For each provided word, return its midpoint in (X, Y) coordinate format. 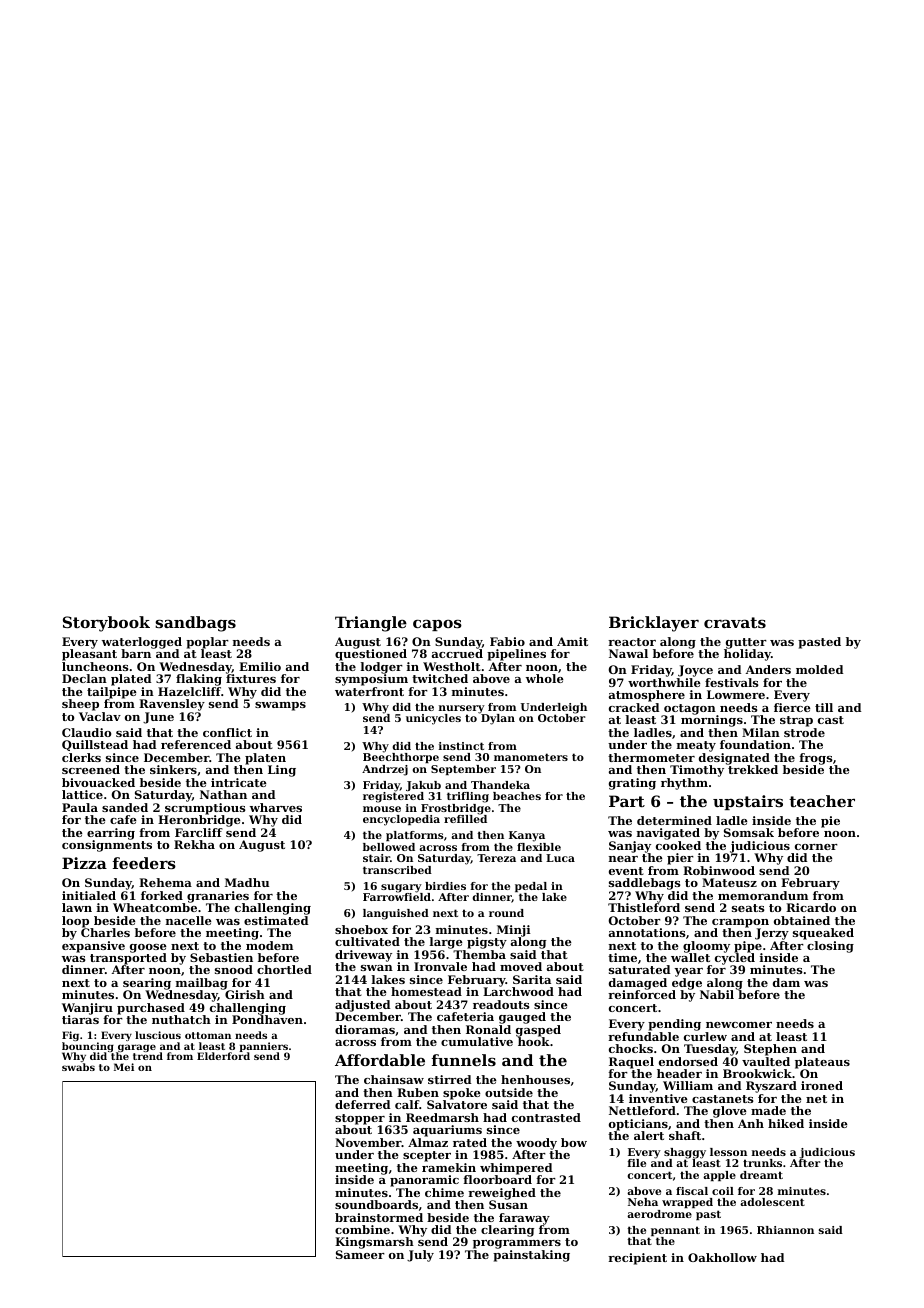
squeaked (823, 934)
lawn (77, 907)
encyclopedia (401, 820)
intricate (239, 782)
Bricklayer (654, 624)
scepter (427, 1156)
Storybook (106, 624)
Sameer (360, 1254)
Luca (560, 858)
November (368, 1142)
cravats (735, 622)
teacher (822, 801)
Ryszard (771, 1087)
